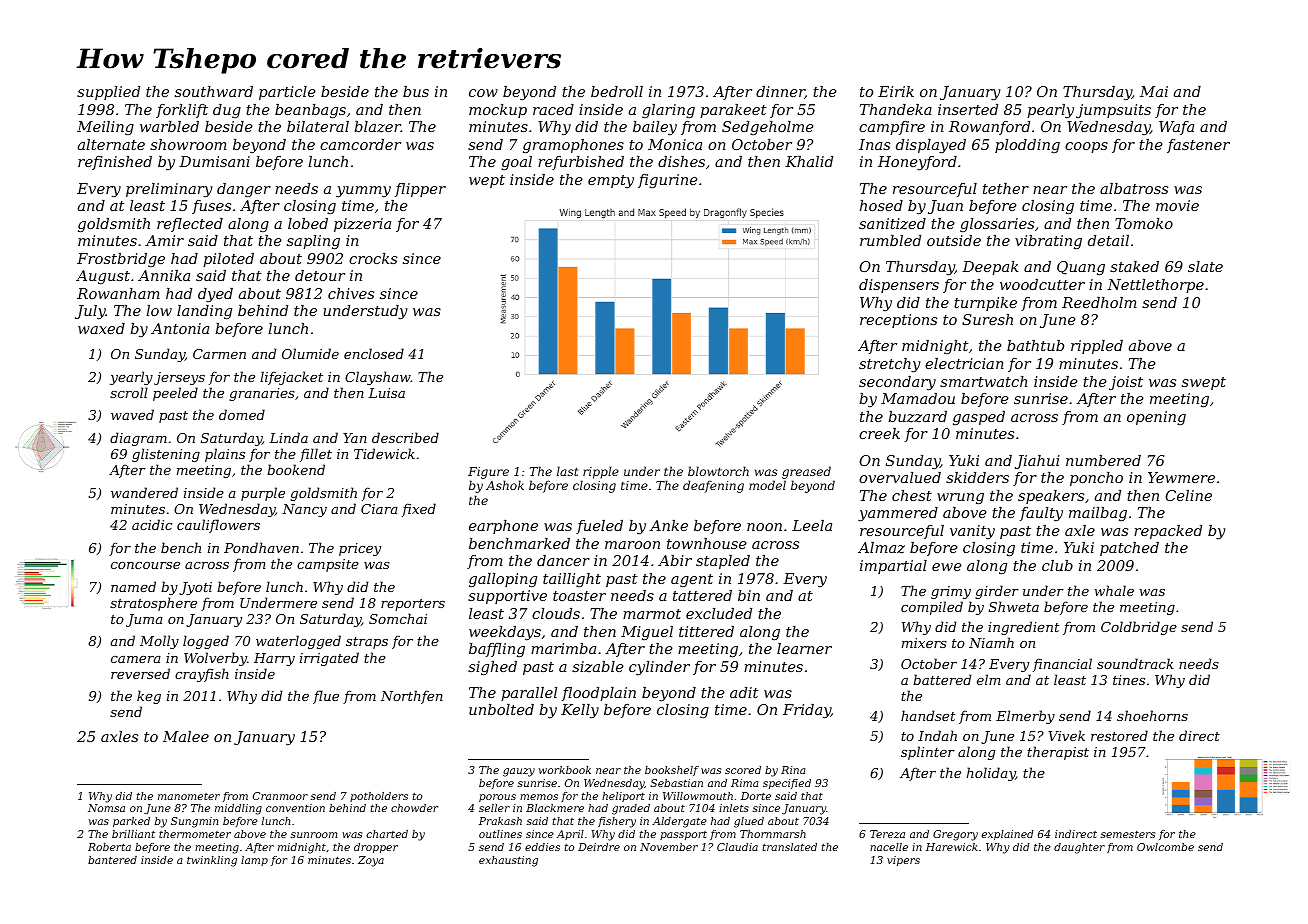 The image size is (1308, 924). I want to click on earphone, so click(503, 527).
